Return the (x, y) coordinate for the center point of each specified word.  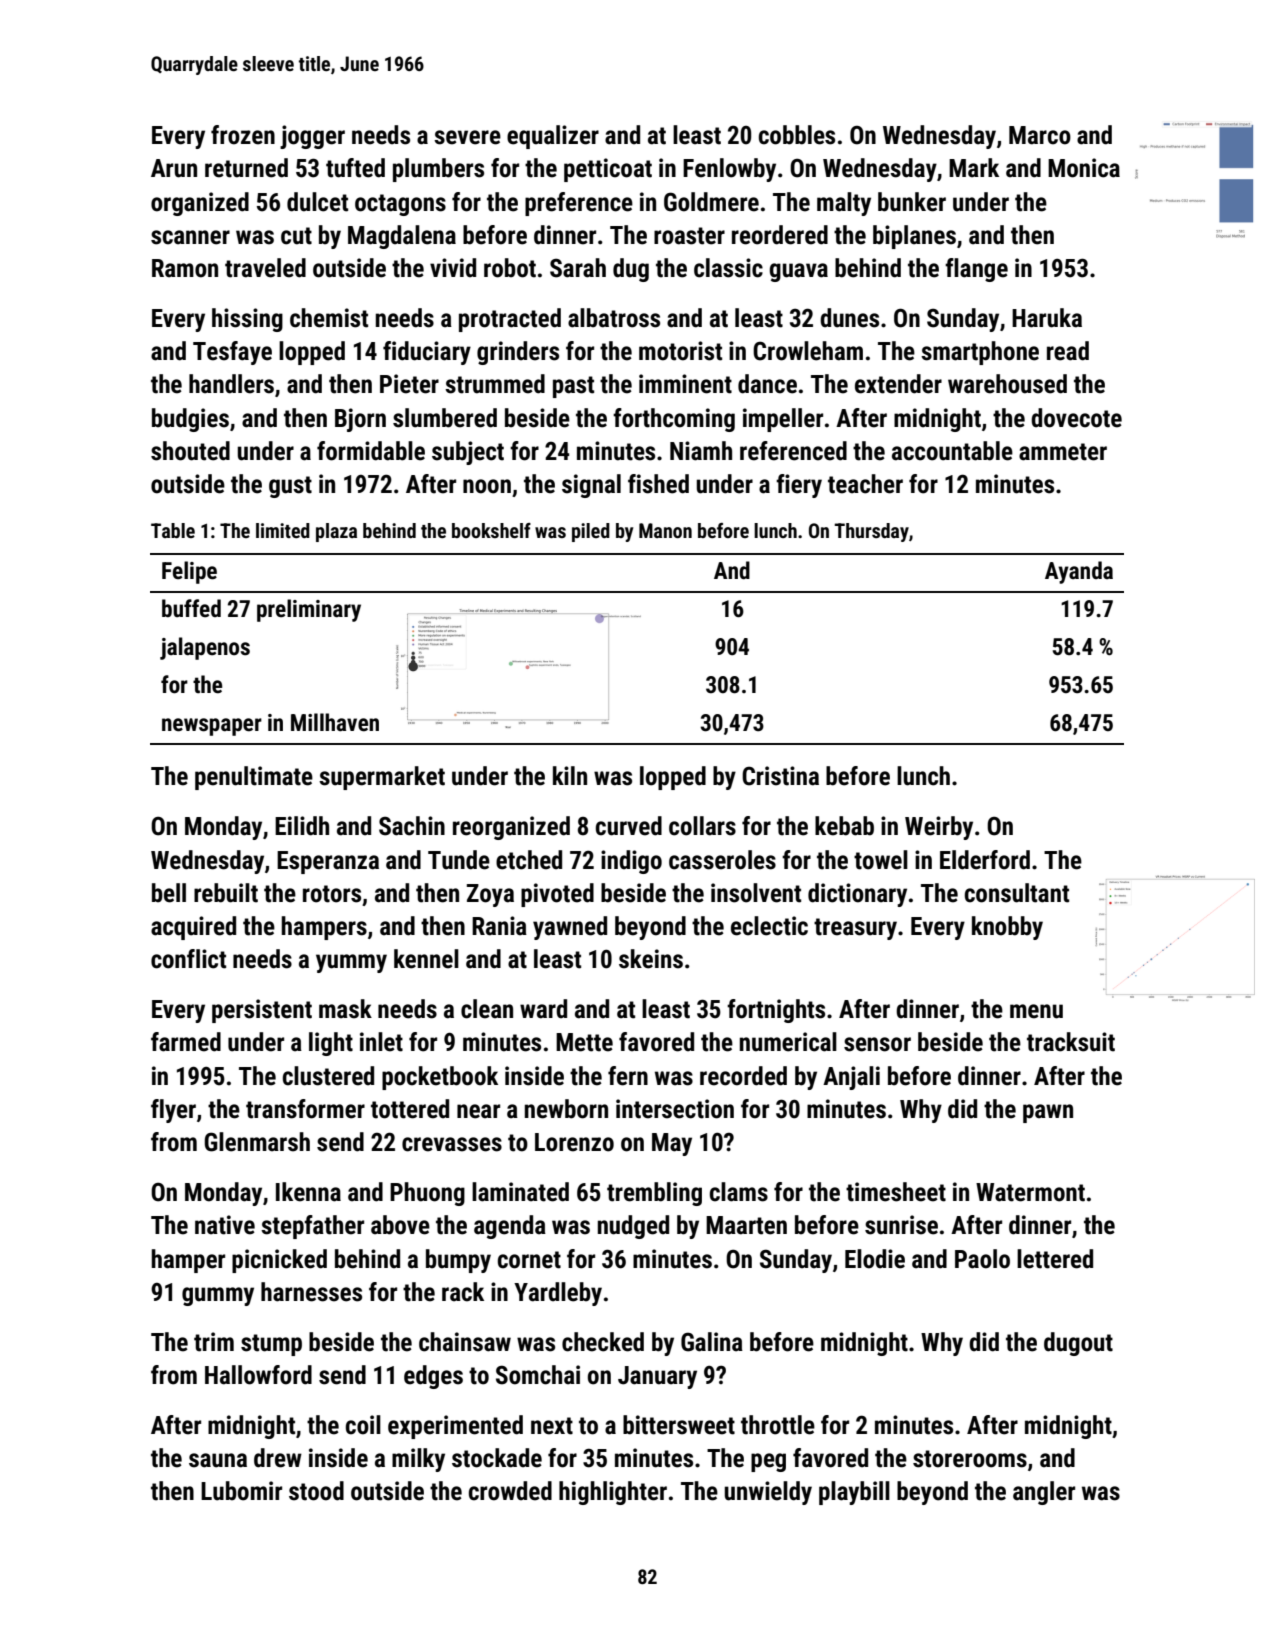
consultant (1017, 893)
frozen (243, 135)
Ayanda (1079, 572)
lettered (1055, 1259)
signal (591, 486)
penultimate (254, 778)
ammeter (1063, 452)
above (400, 1225)
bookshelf (491, 530)
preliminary (309, 610)
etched (529, 860)
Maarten (746, 1225)
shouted (190, 451)
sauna (218, 1460)
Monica (1084, 168)
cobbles (797, 135)
